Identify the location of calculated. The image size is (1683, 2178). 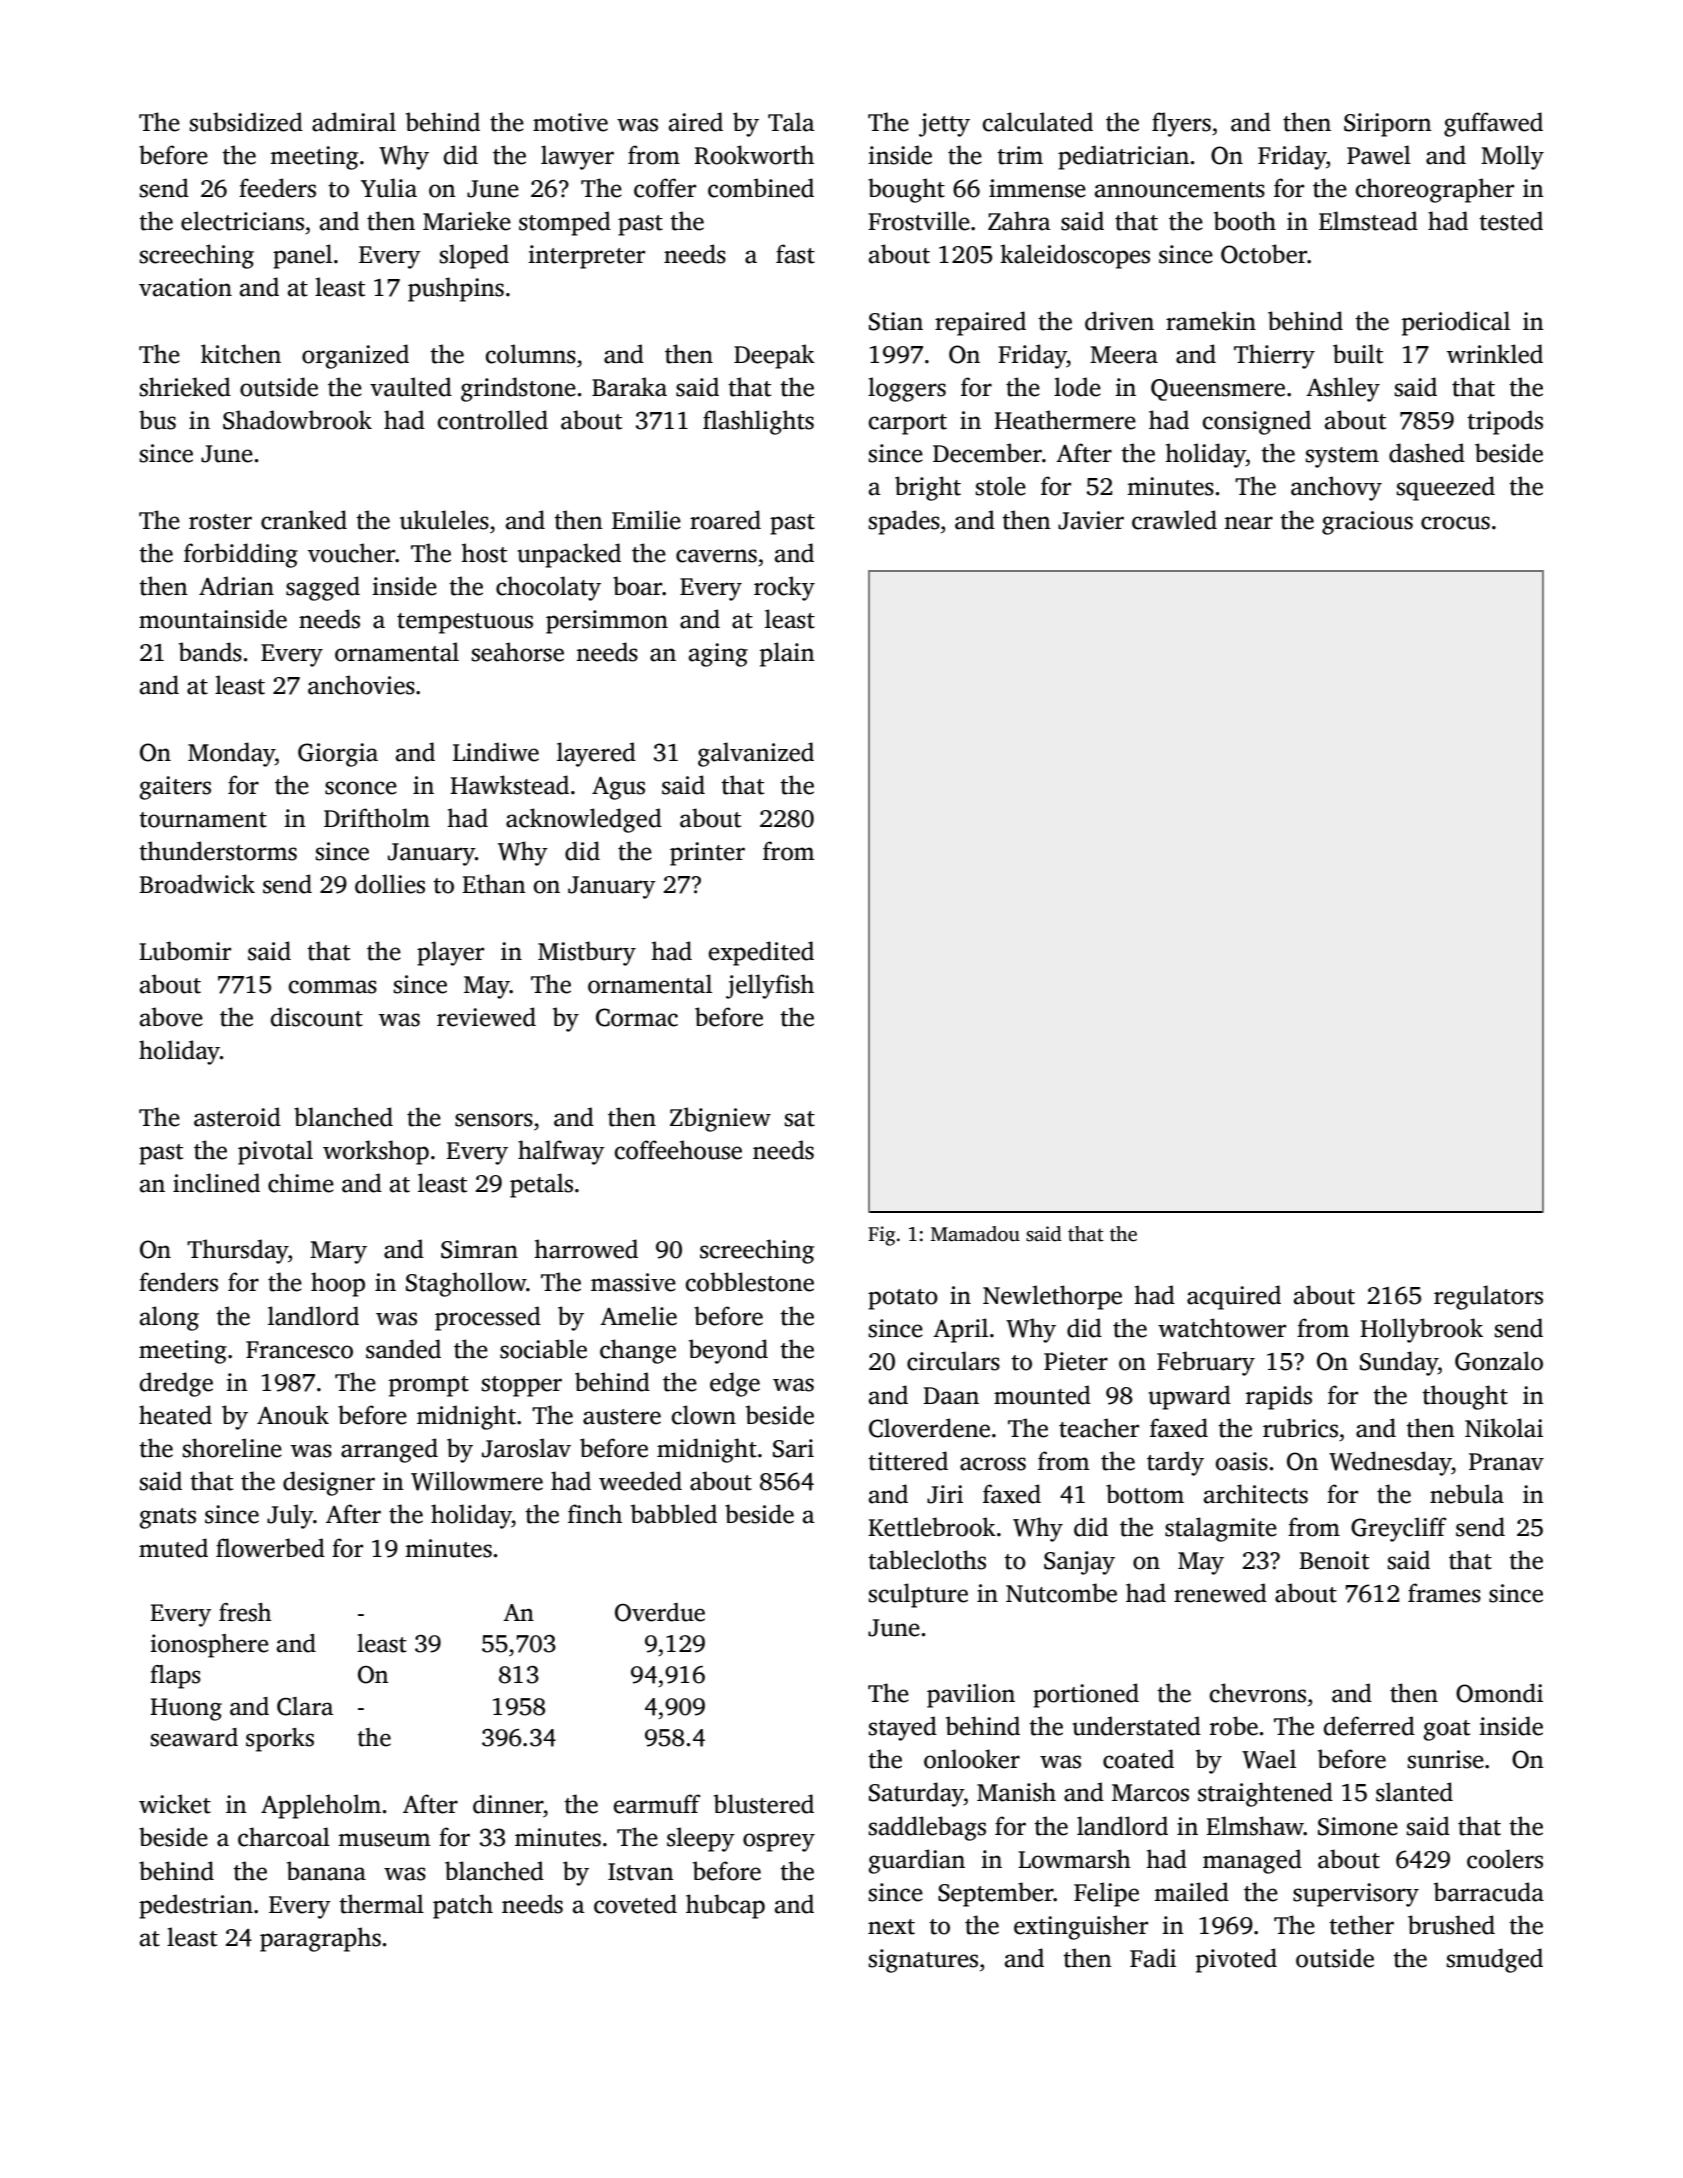
(1038, 122).
